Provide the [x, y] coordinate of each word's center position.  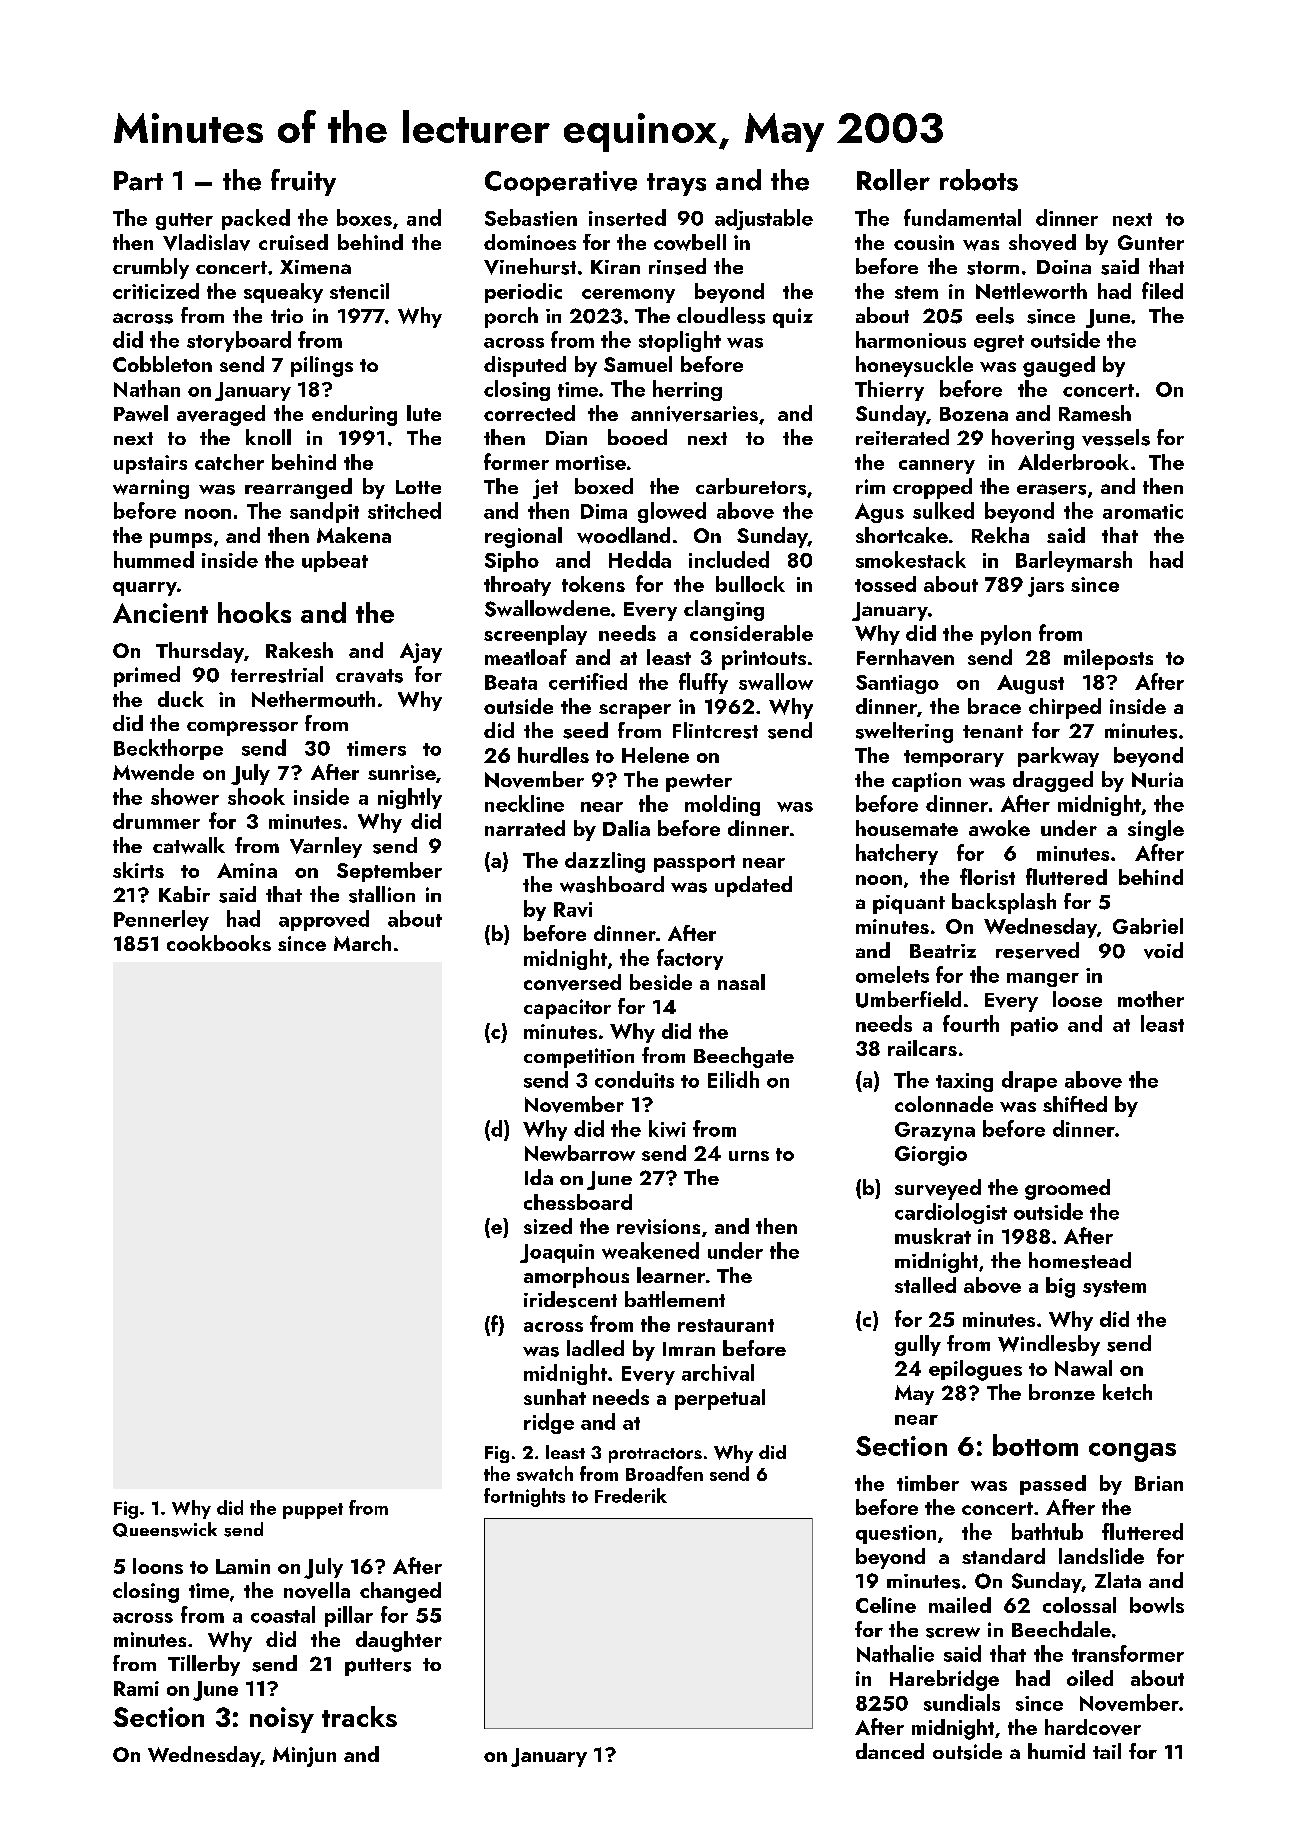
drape [1029, 1081]
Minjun [304, 1757]
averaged [221, 415]
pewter [699, 783]
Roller [893, 180]
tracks [359, 1716]
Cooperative [561, 183]
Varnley [326, 847]
